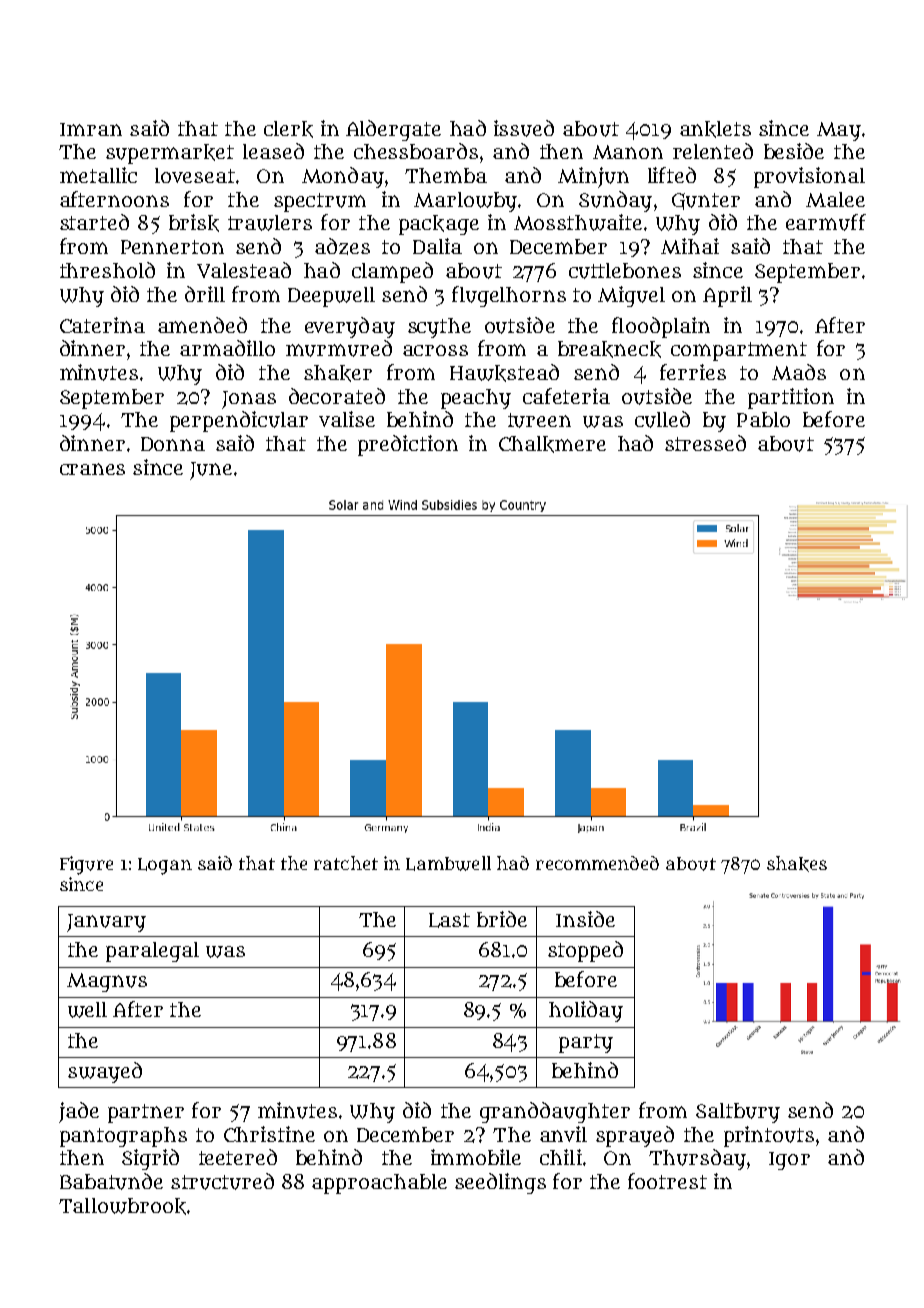 The height and width of the page is (1308, 924). What do you see at coordinates (794, 151) in the page?
I see `beside` at bounding box center [794, 151].
